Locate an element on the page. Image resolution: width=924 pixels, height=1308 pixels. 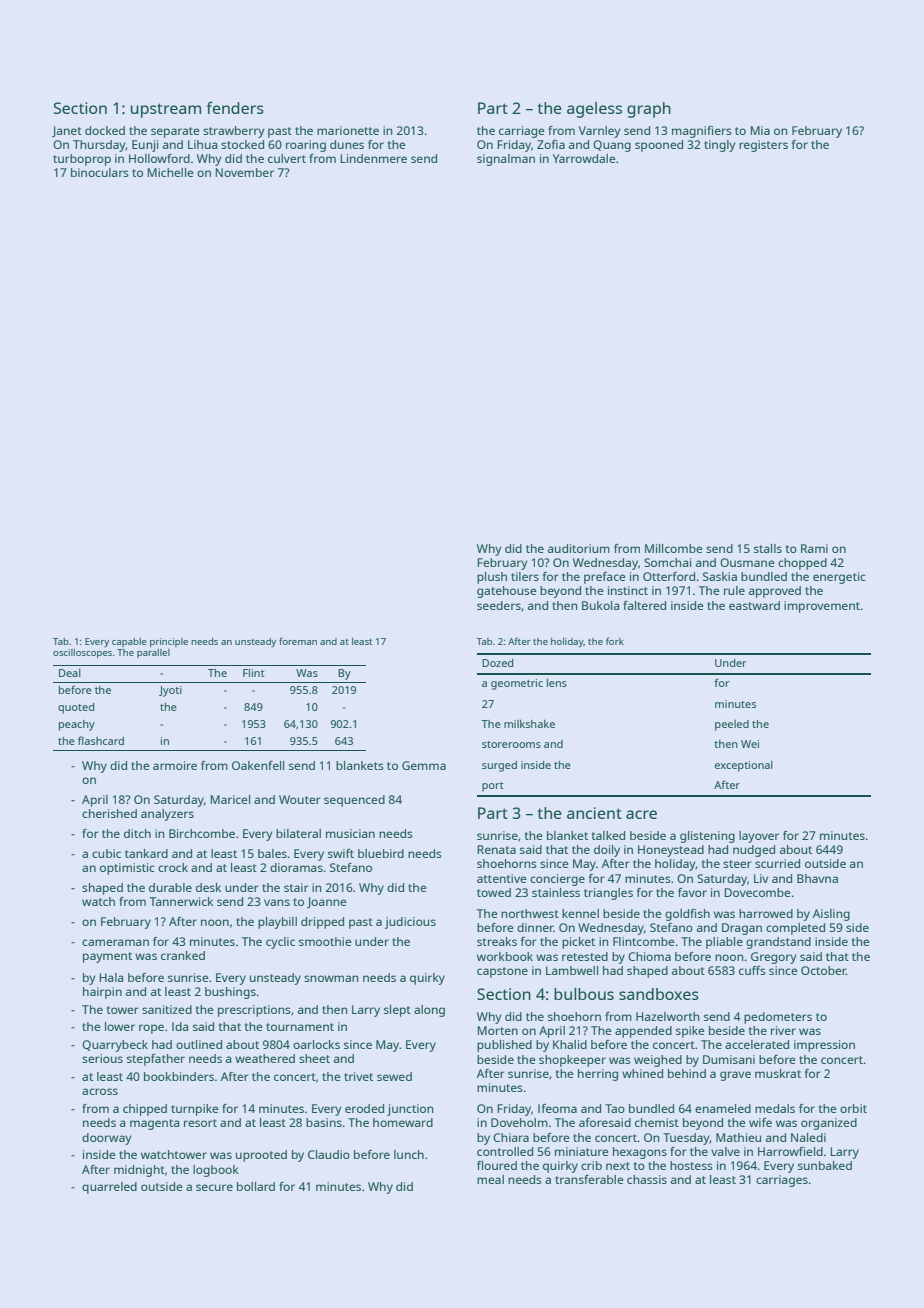
Morten is located at coordinates (497, 1030).
